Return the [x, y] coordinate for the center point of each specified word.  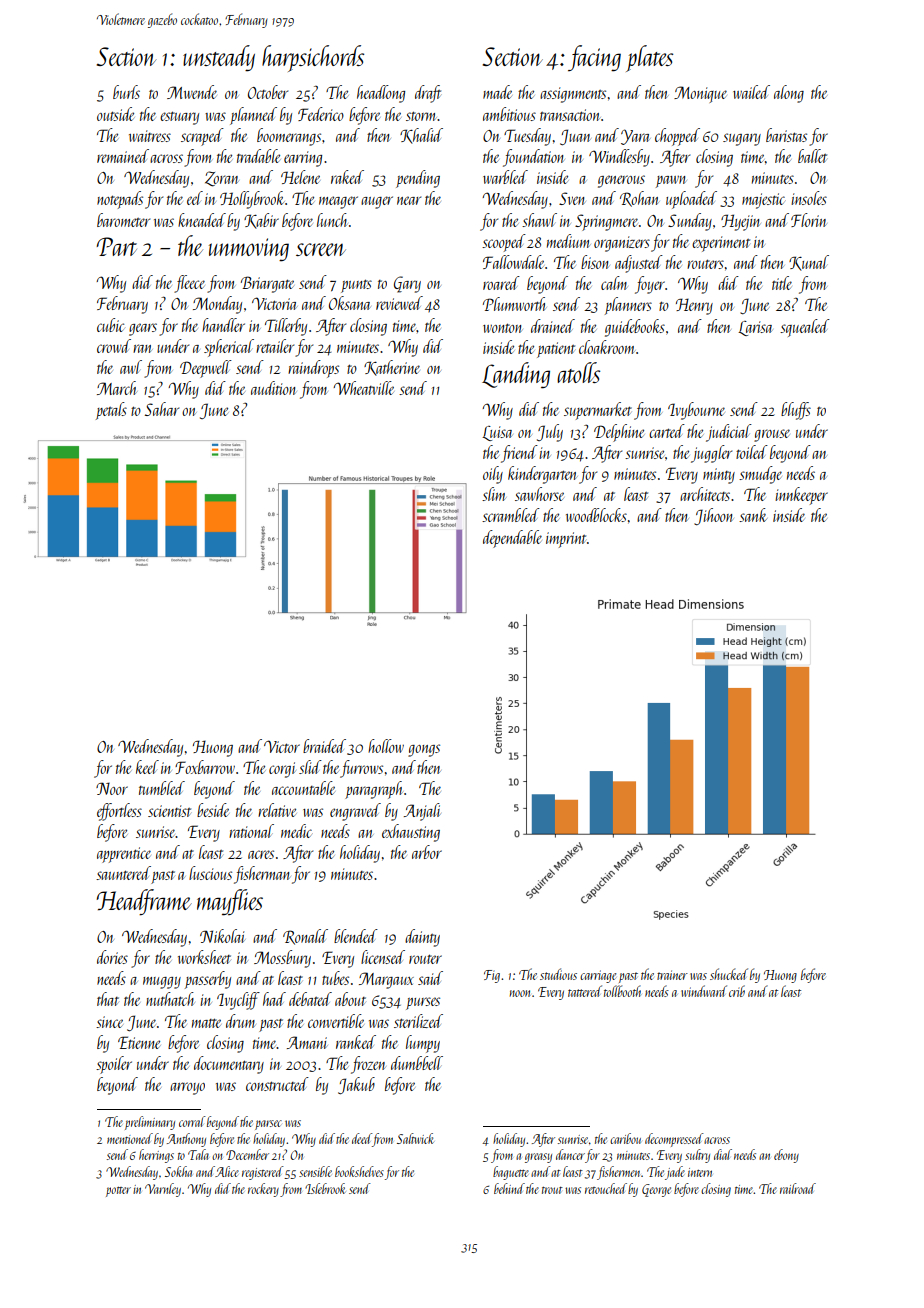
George [656, 1190]
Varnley [163, 1190]
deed [362, 1138]
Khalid [421, 136]
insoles [809, 198]
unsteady [219, 58]
